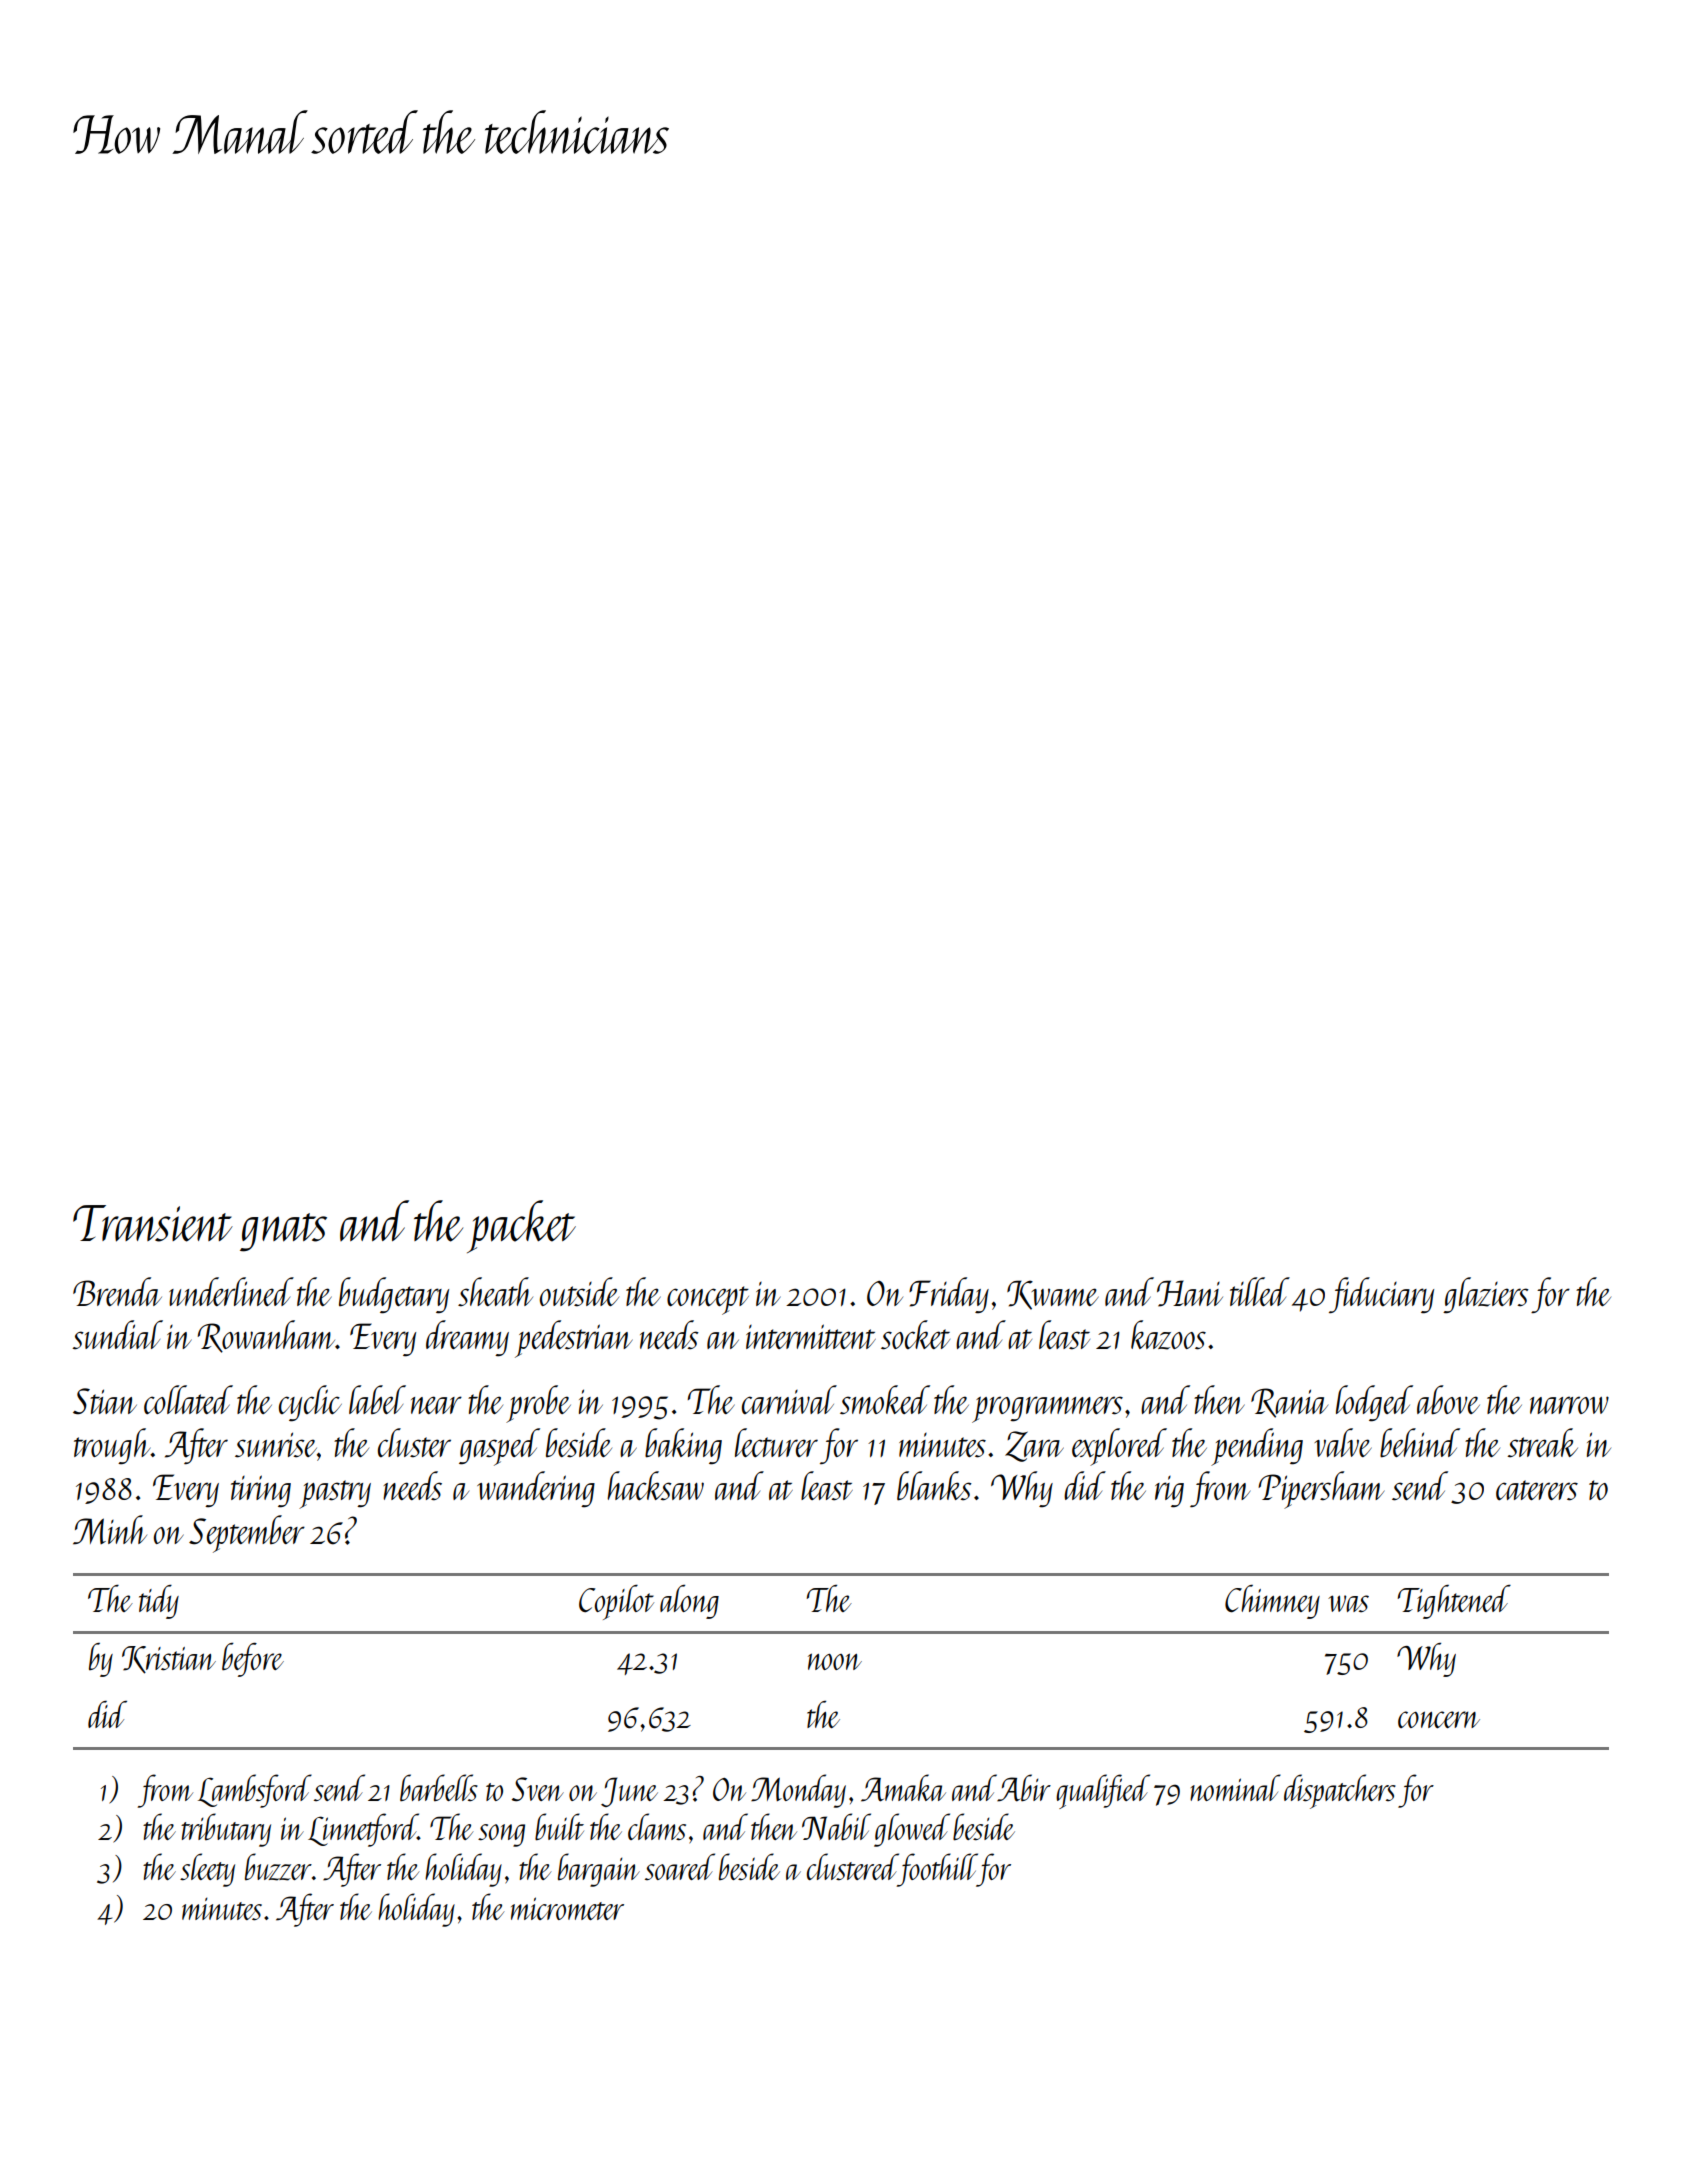  I want to click on nominal, so click(1235, 1787).
